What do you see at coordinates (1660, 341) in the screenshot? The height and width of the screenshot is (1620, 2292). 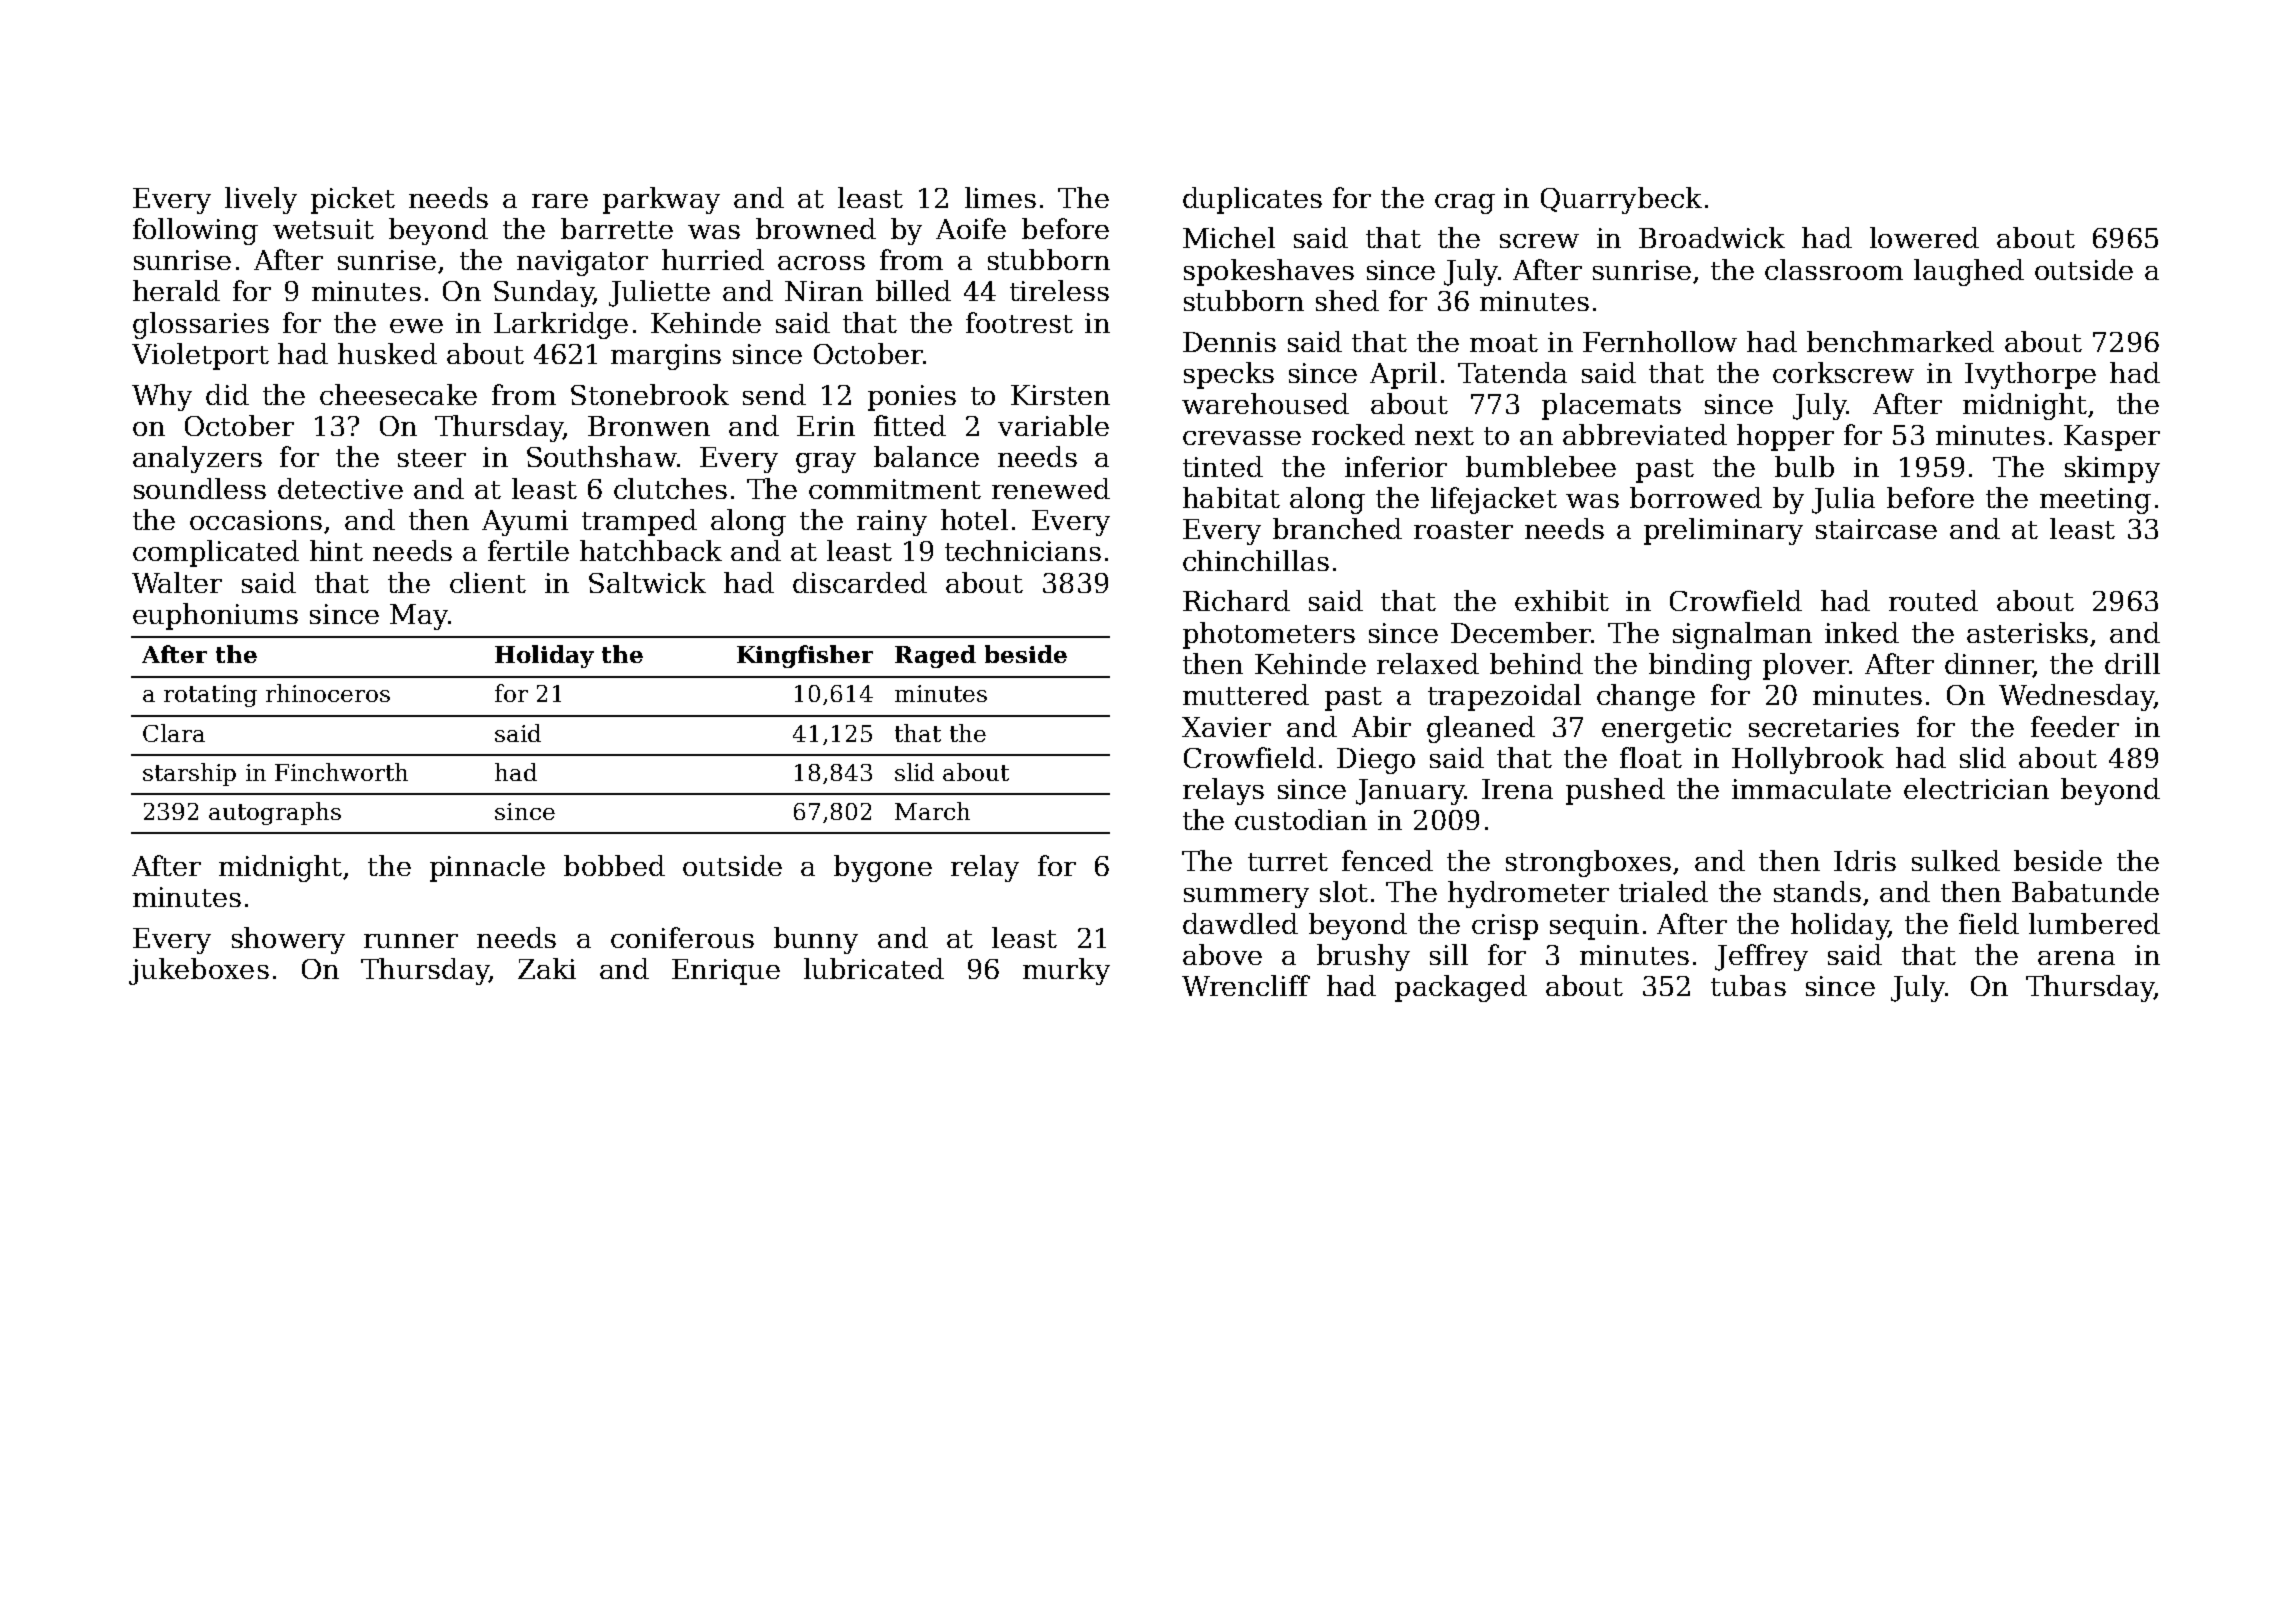 I see `Fernhollow` at bounding box center [1660, 341].
